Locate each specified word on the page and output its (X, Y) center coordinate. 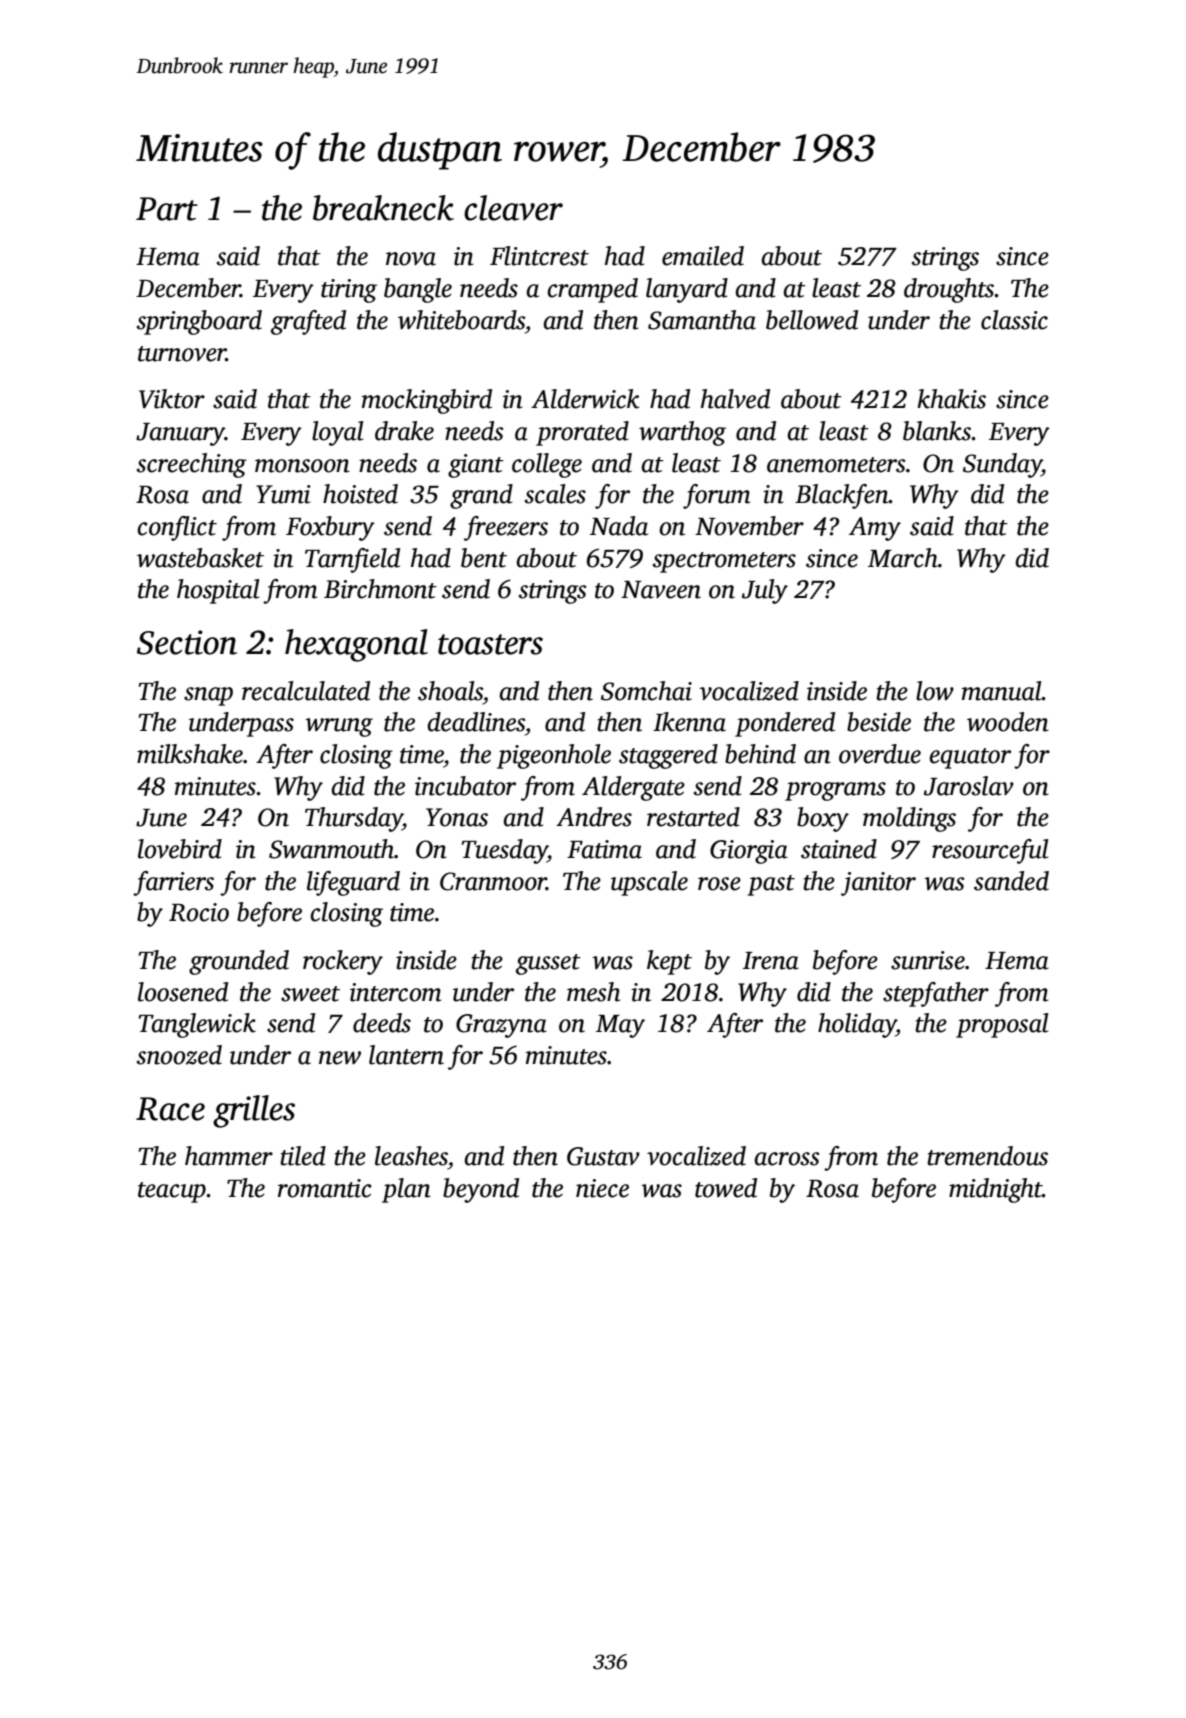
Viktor (172, 399)
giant (476, 466)
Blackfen (842, 496)
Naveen (661, 590)
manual (1002, 691)
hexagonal (356, 645)
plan (406, 1190)
